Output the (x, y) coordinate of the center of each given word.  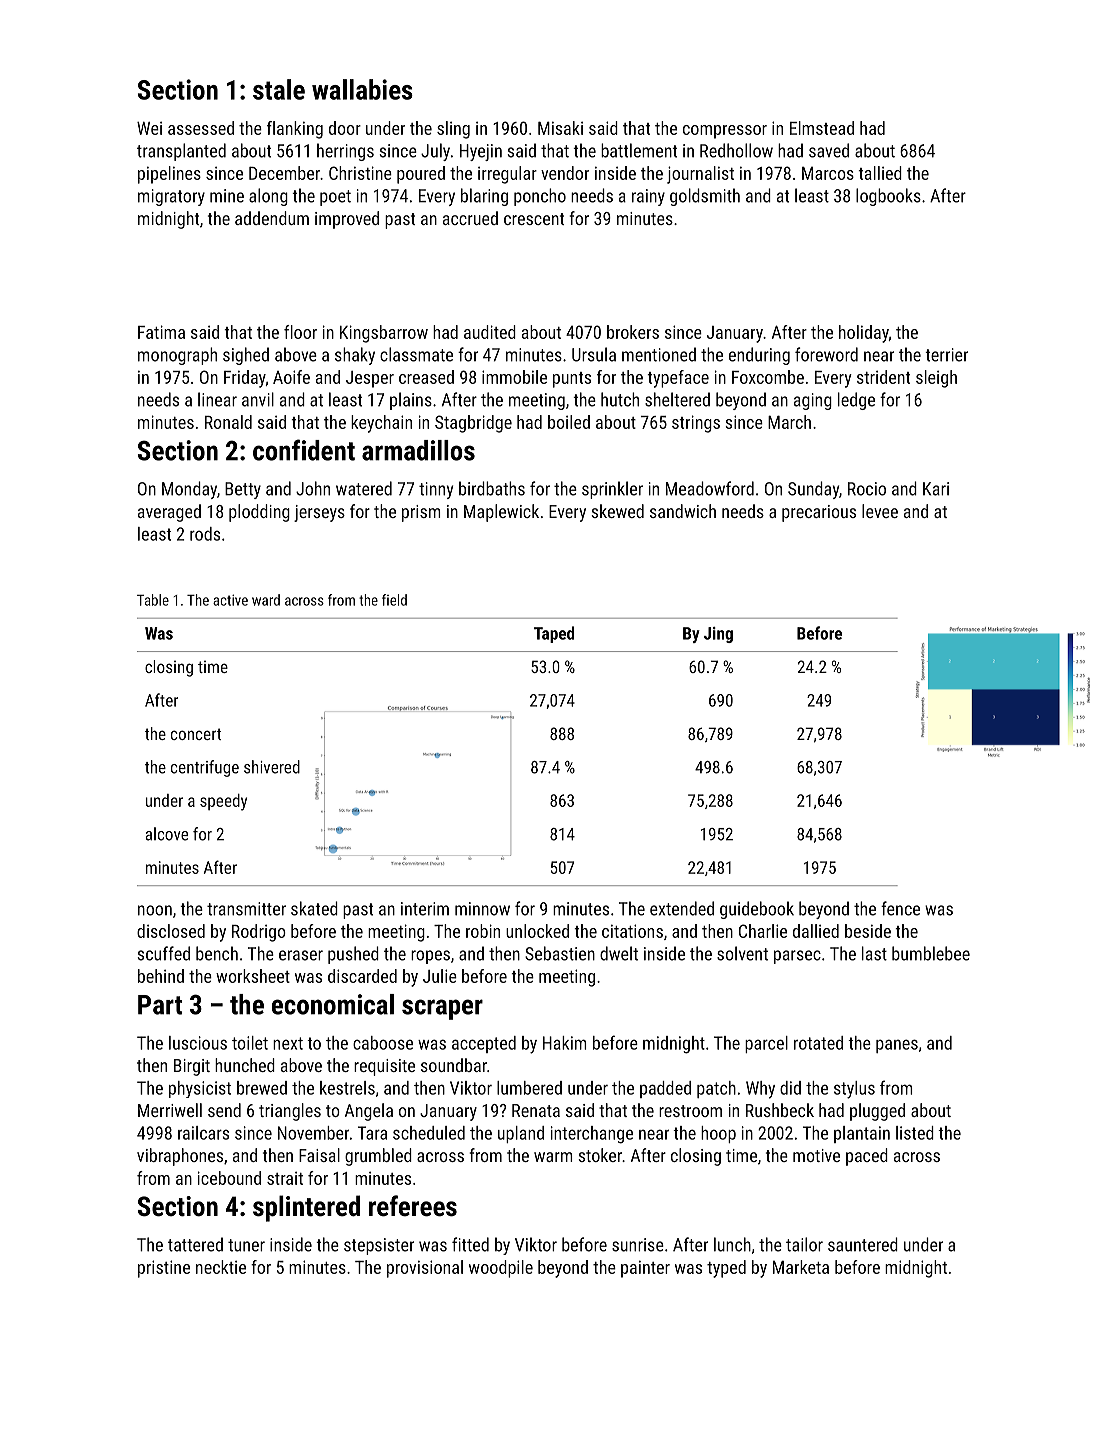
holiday (864, 334)
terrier (946, 355)
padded (665, 1089)
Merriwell (170, 1110)
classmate (416, 354)
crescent (534, 219)
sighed (246, 356)
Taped (554, 634)
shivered (272, 767)
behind (161, 976)
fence (900, 908)
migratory (171, 197)
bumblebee (931, 953)
